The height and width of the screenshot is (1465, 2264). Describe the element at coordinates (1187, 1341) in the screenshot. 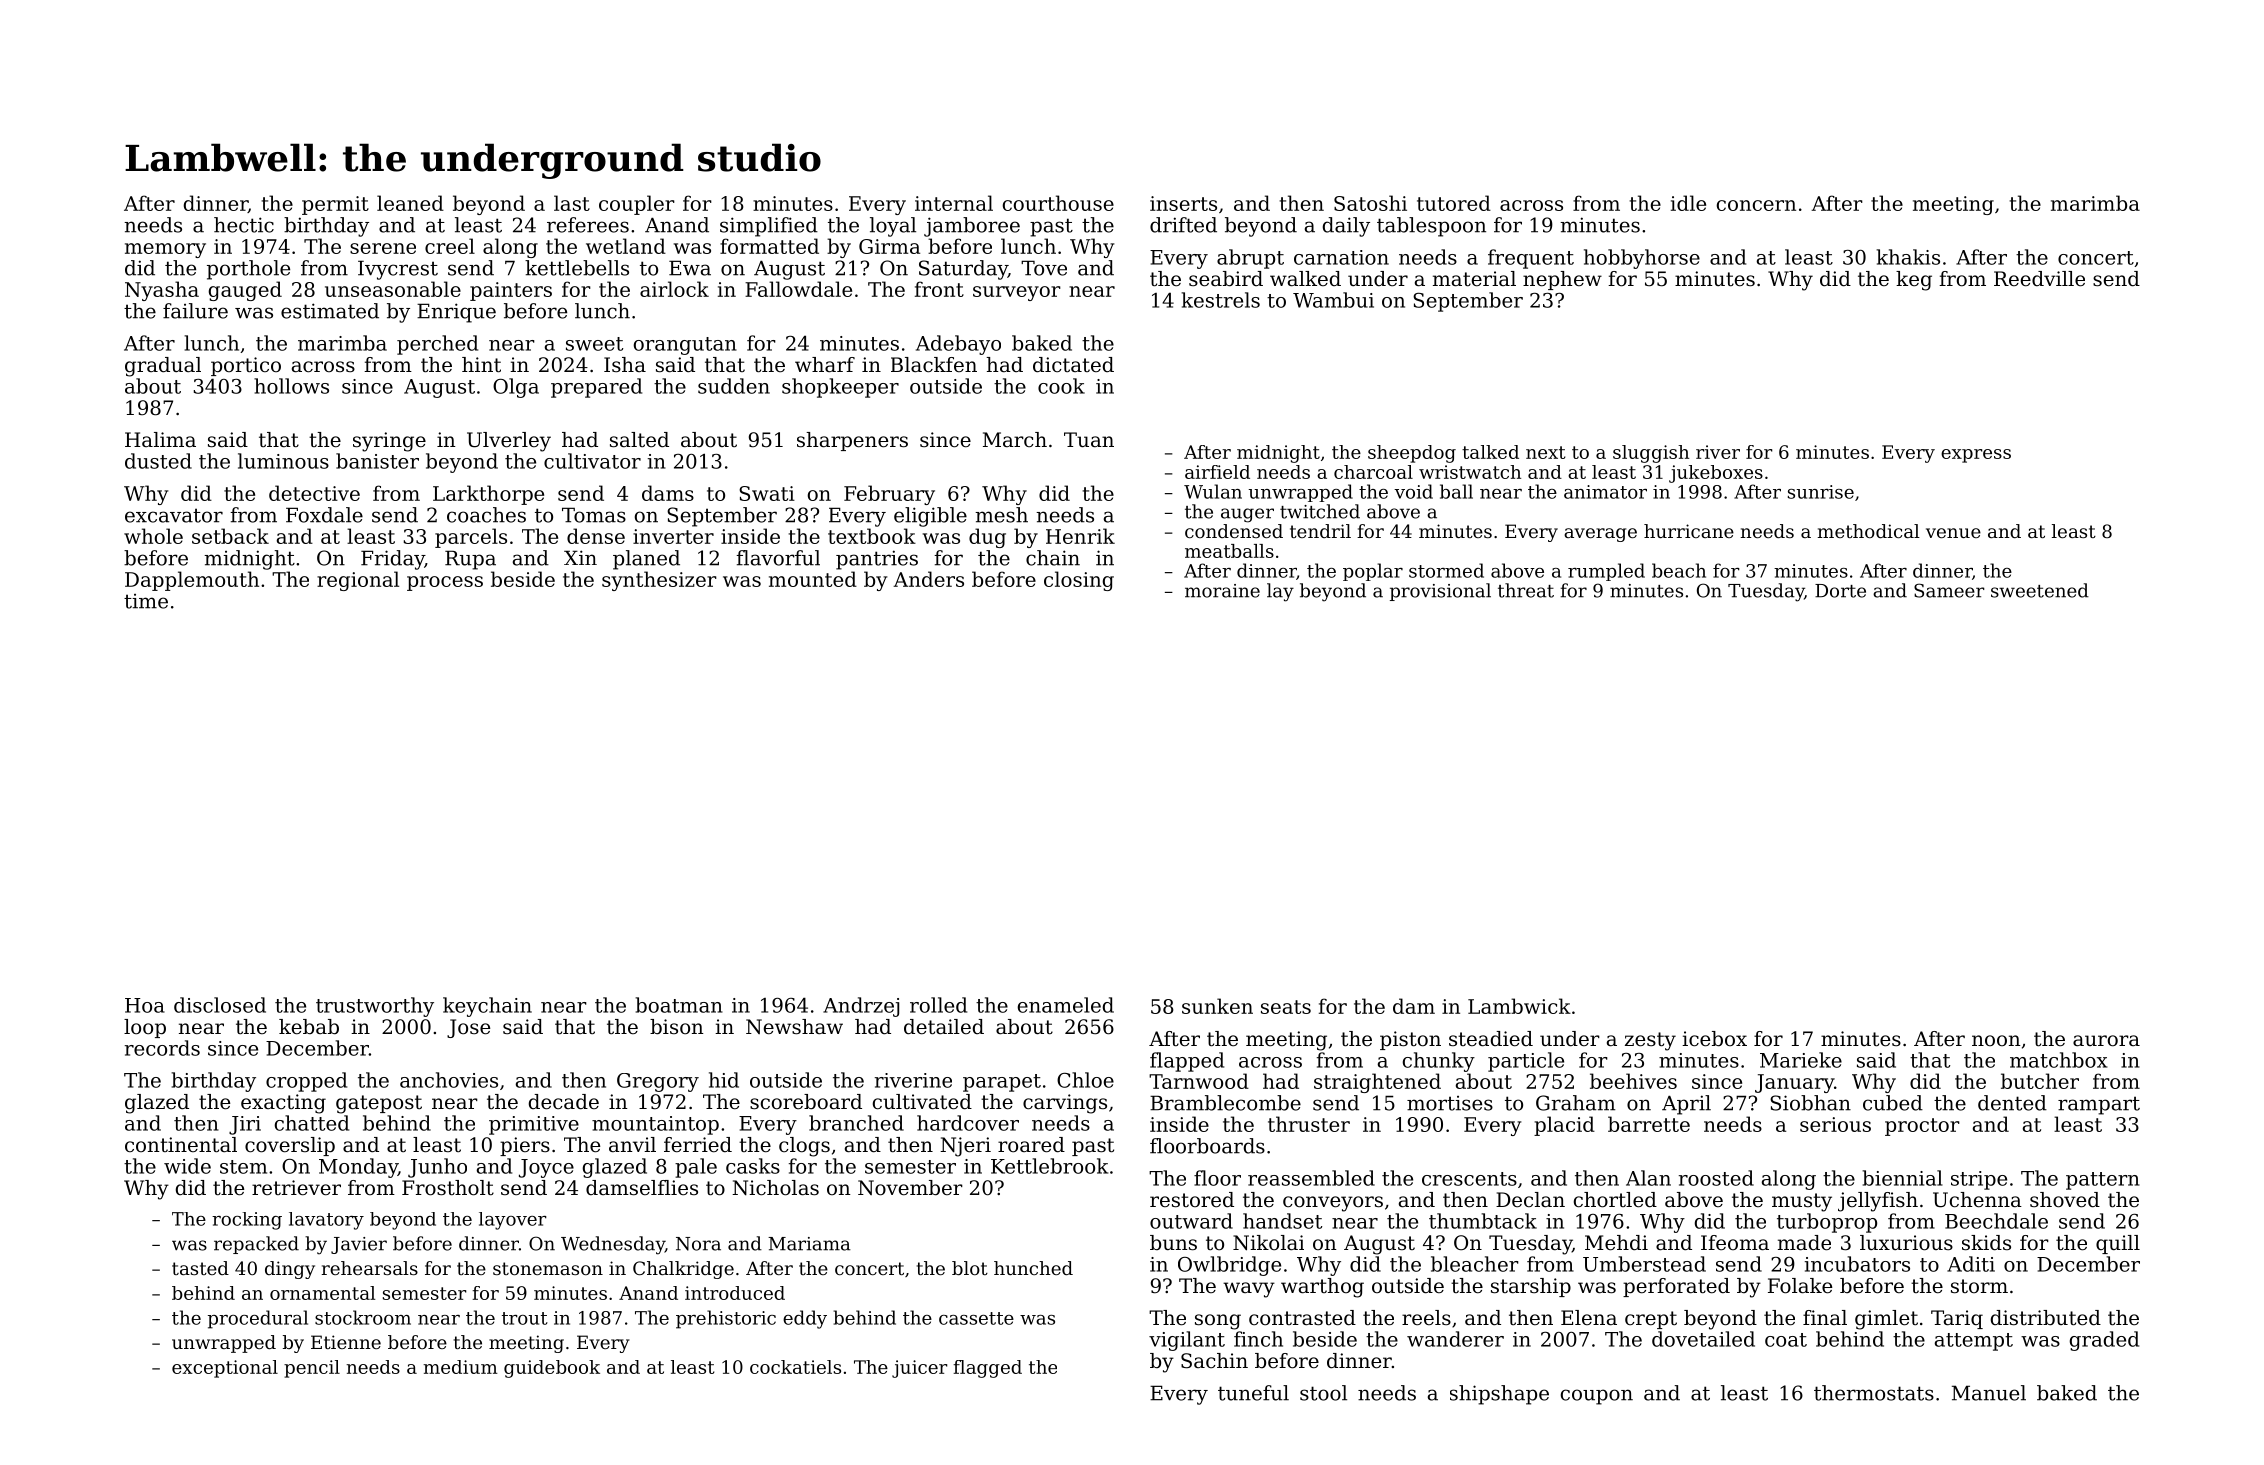

I see `vigilant` at that location.
